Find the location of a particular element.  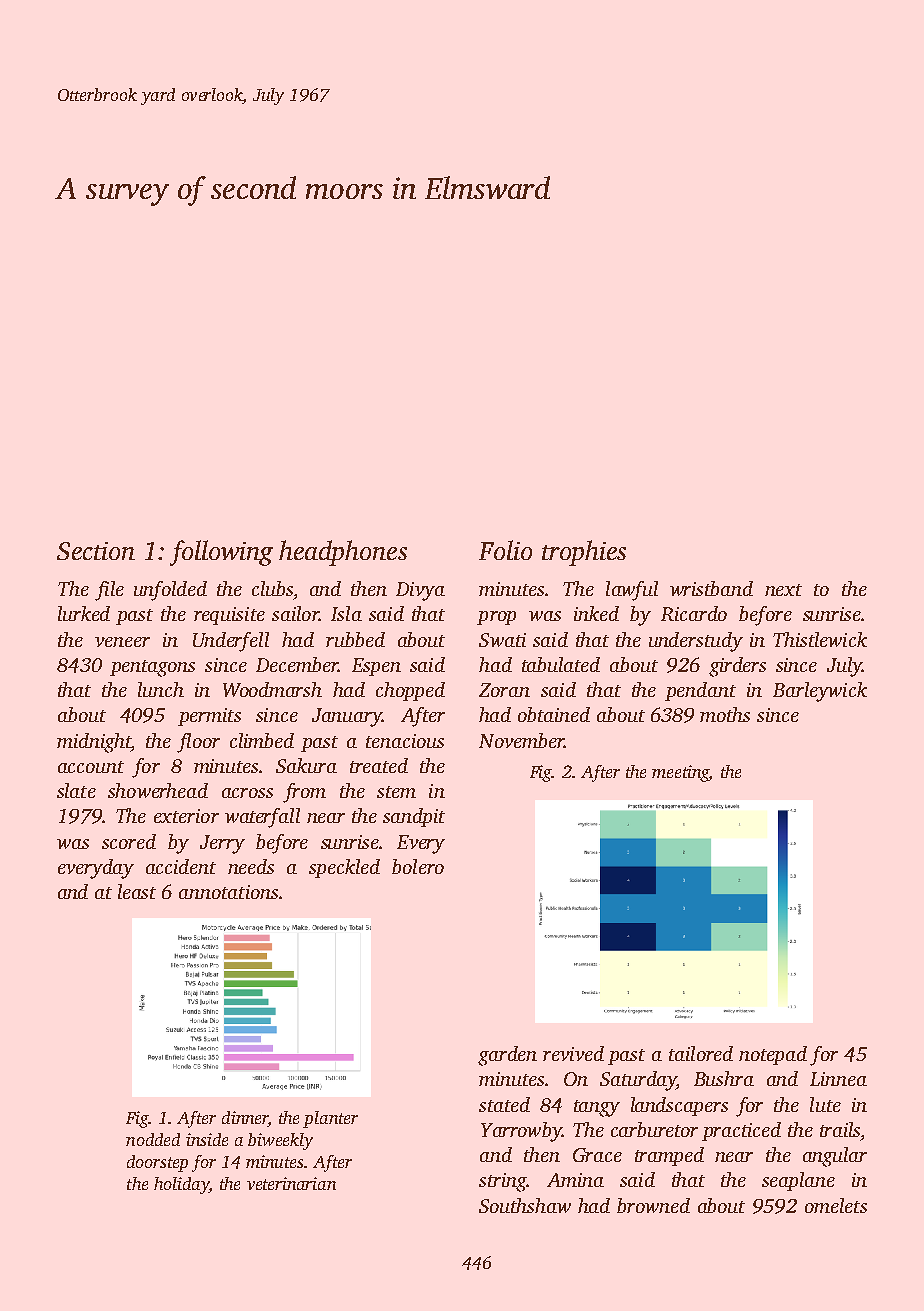

bolero is located at coordinates (418, 866).
